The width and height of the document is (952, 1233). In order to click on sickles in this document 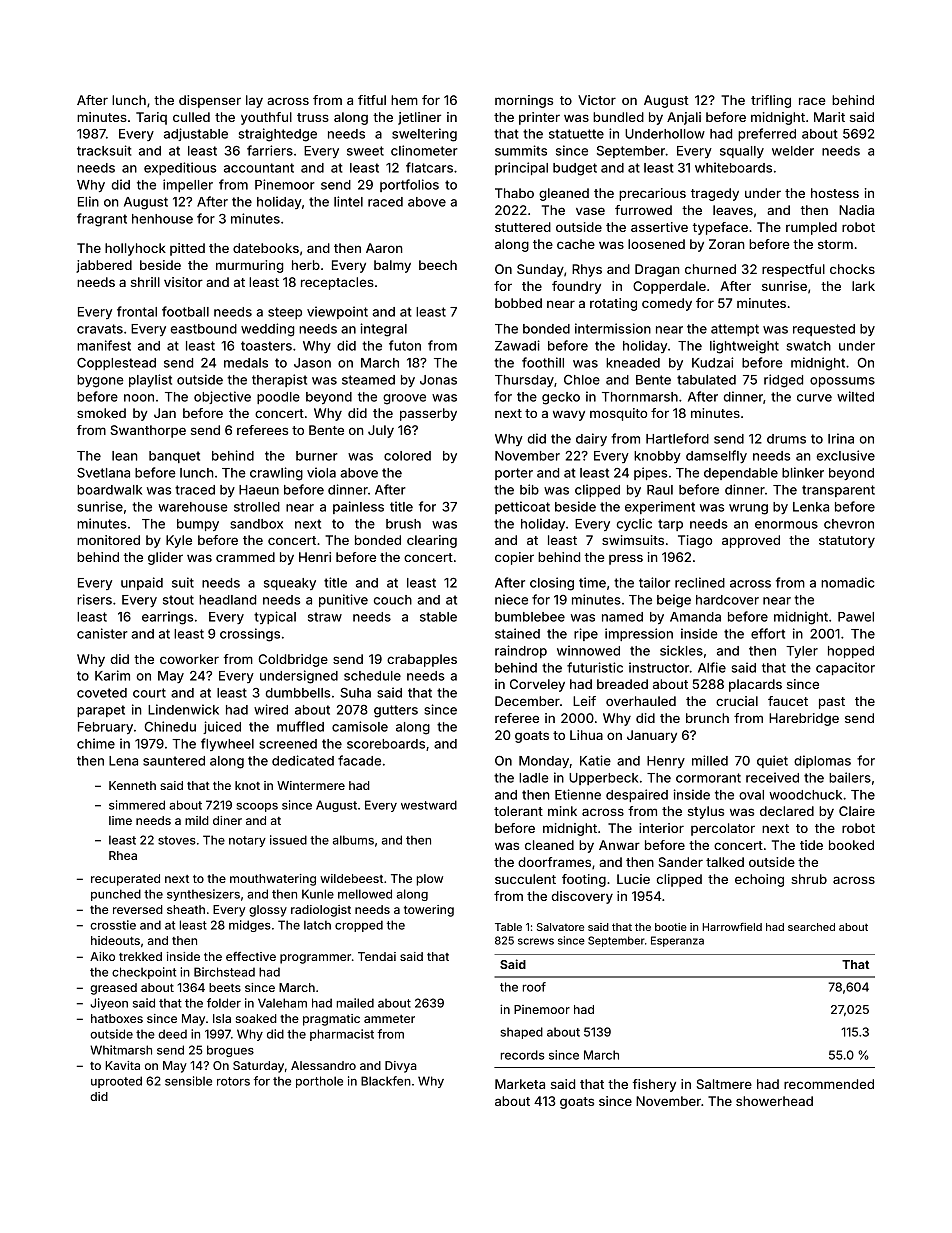, I will do `click(681, 650)`.
